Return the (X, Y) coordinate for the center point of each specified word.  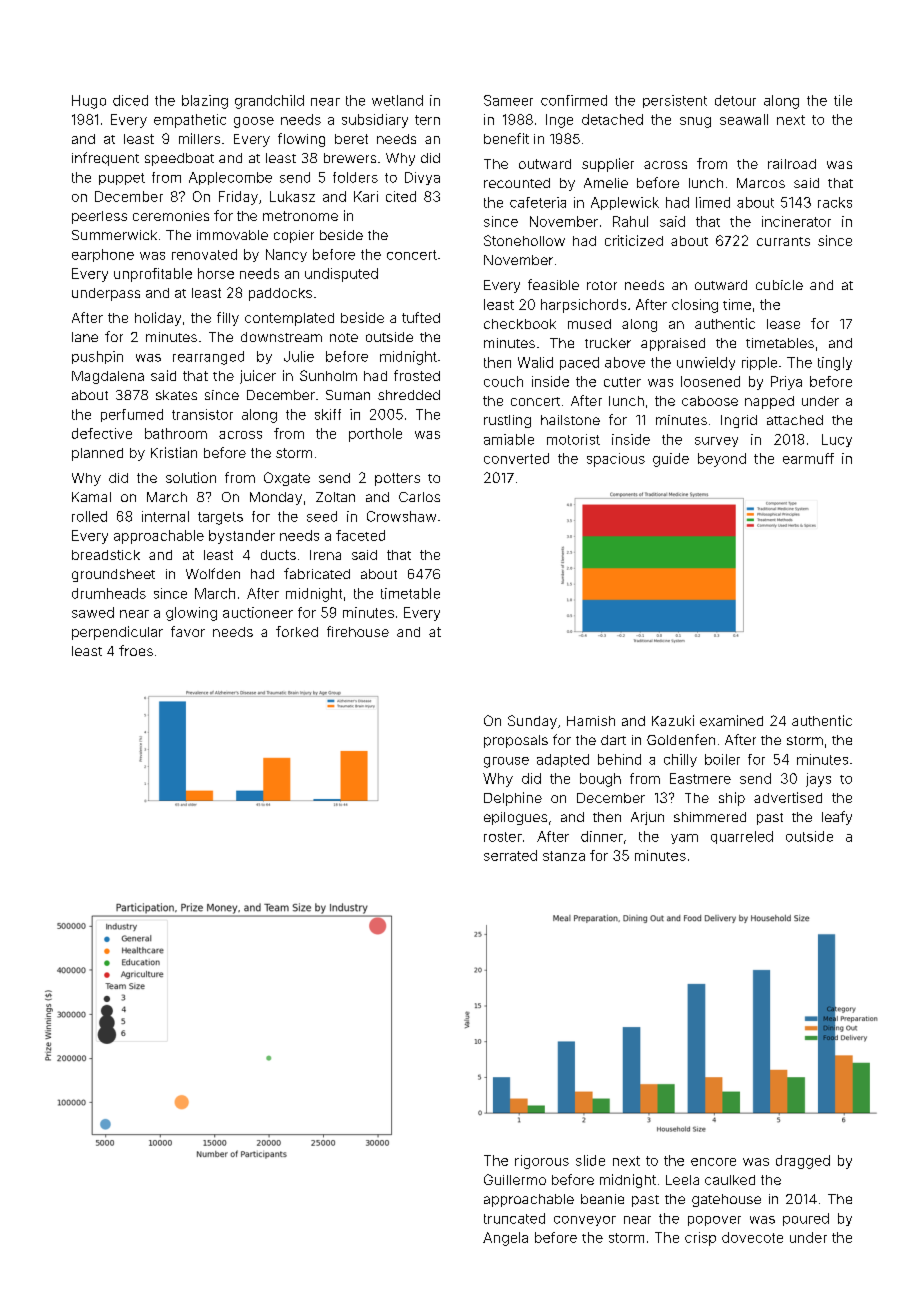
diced (130, 100)
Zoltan (335, 497)
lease (783, 324)
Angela (505, 1239)
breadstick (106, 555)
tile (843, 100)
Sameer (508, 100)
